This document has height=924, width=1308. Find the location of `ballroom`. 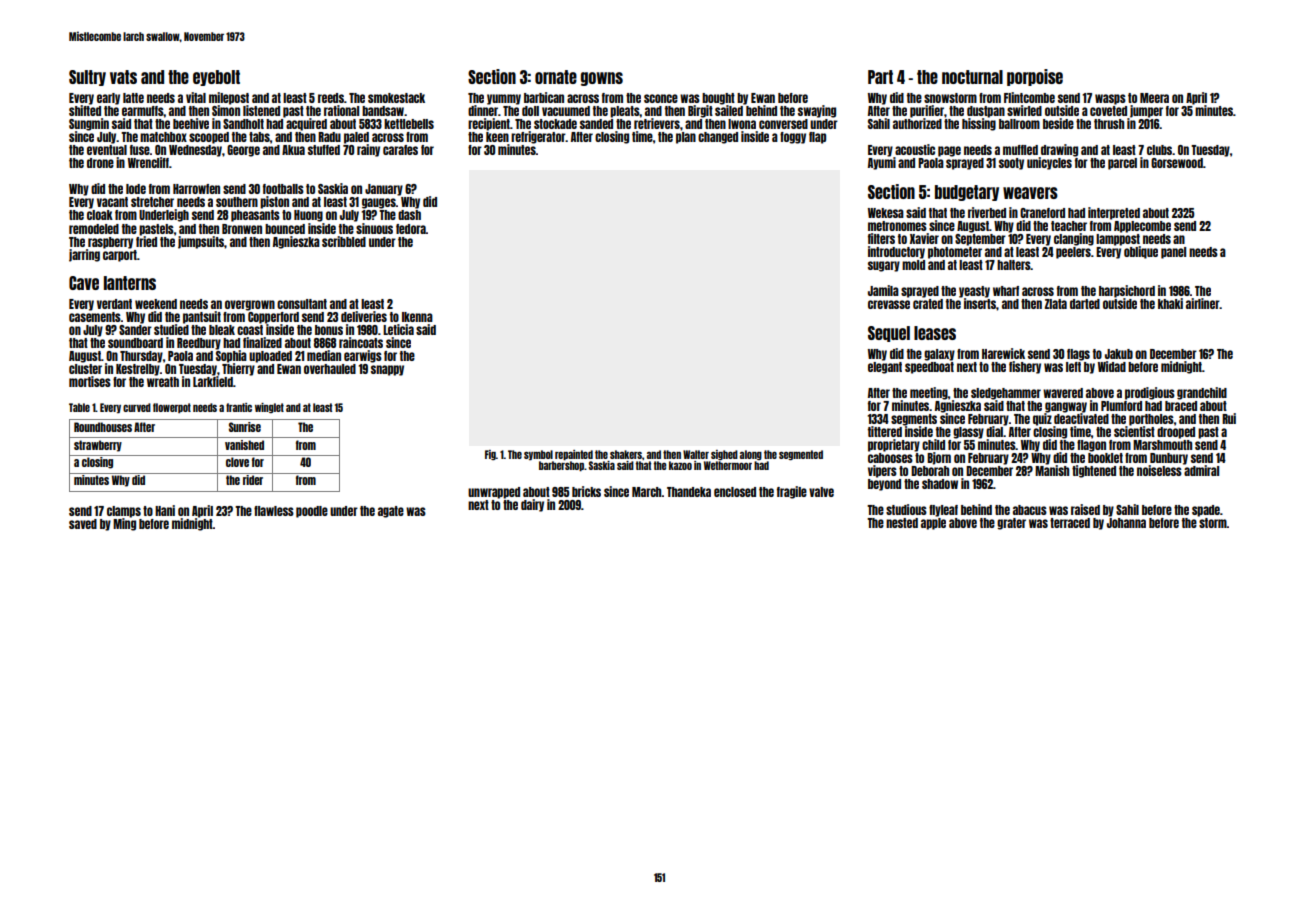

ballroom is located at coordinates (1019, 124).
